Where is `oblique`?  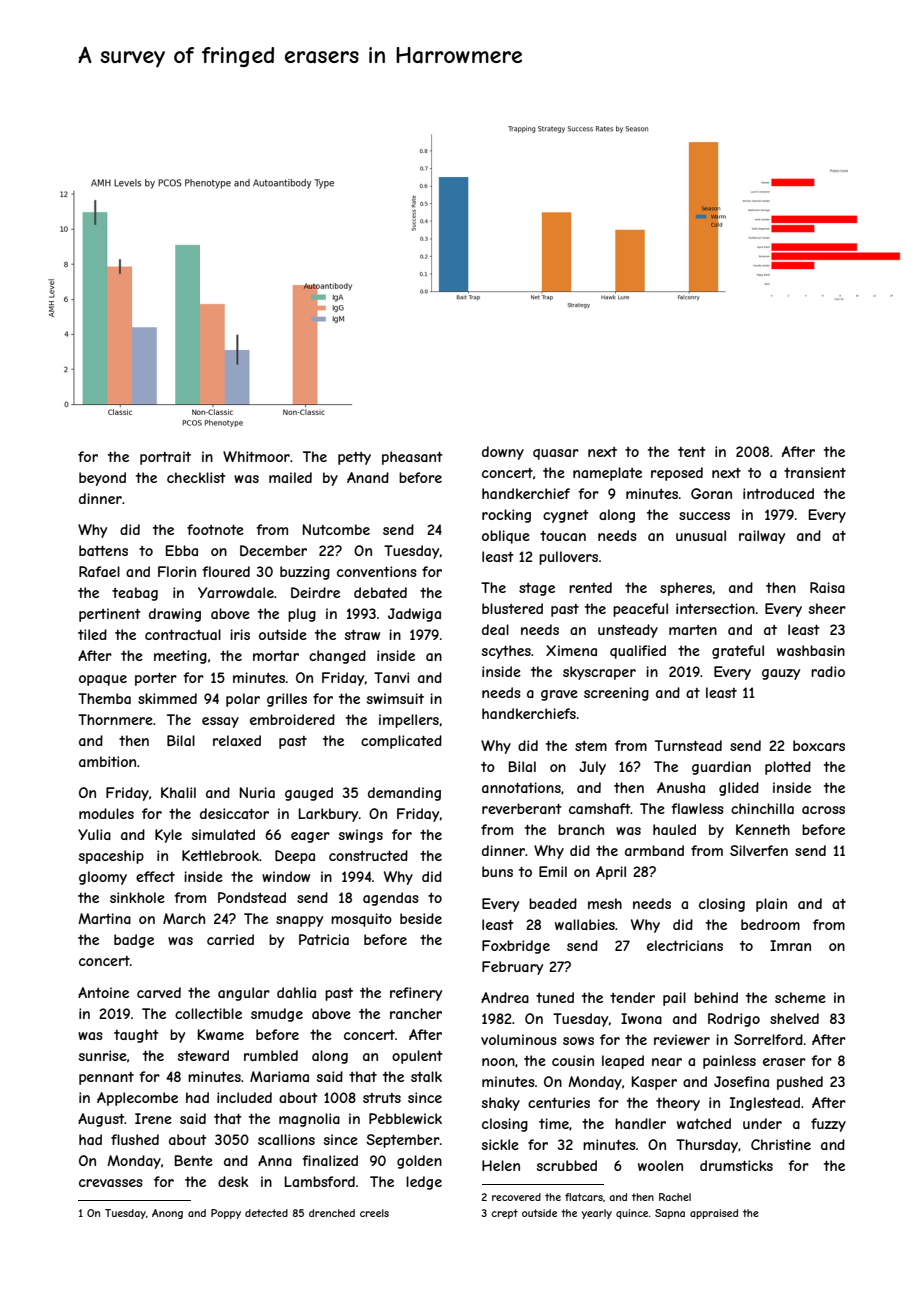
oblique is located at coordinates (506, 537).
